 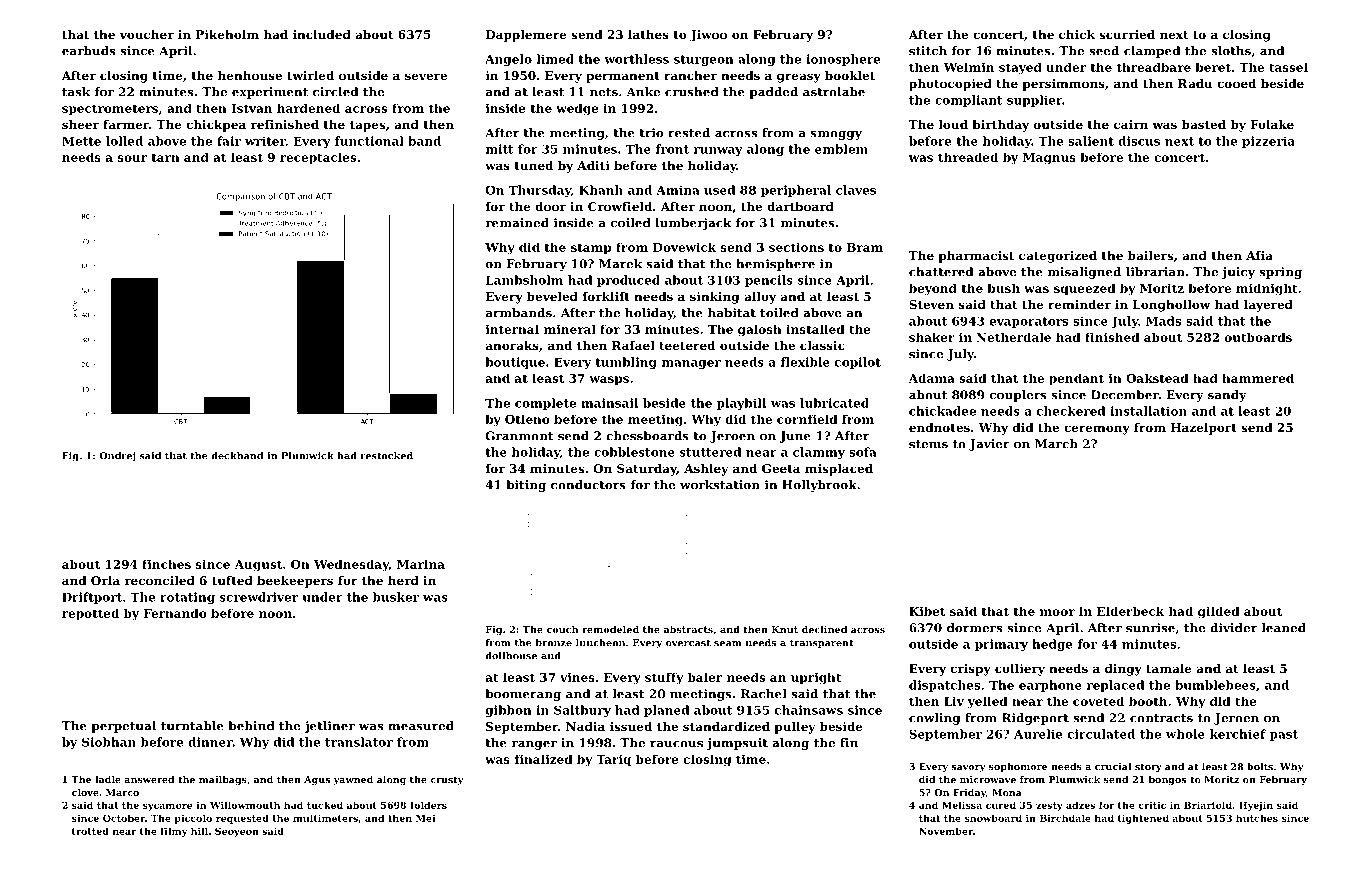 I want to click on Mei, so click(x=426, y=818).
